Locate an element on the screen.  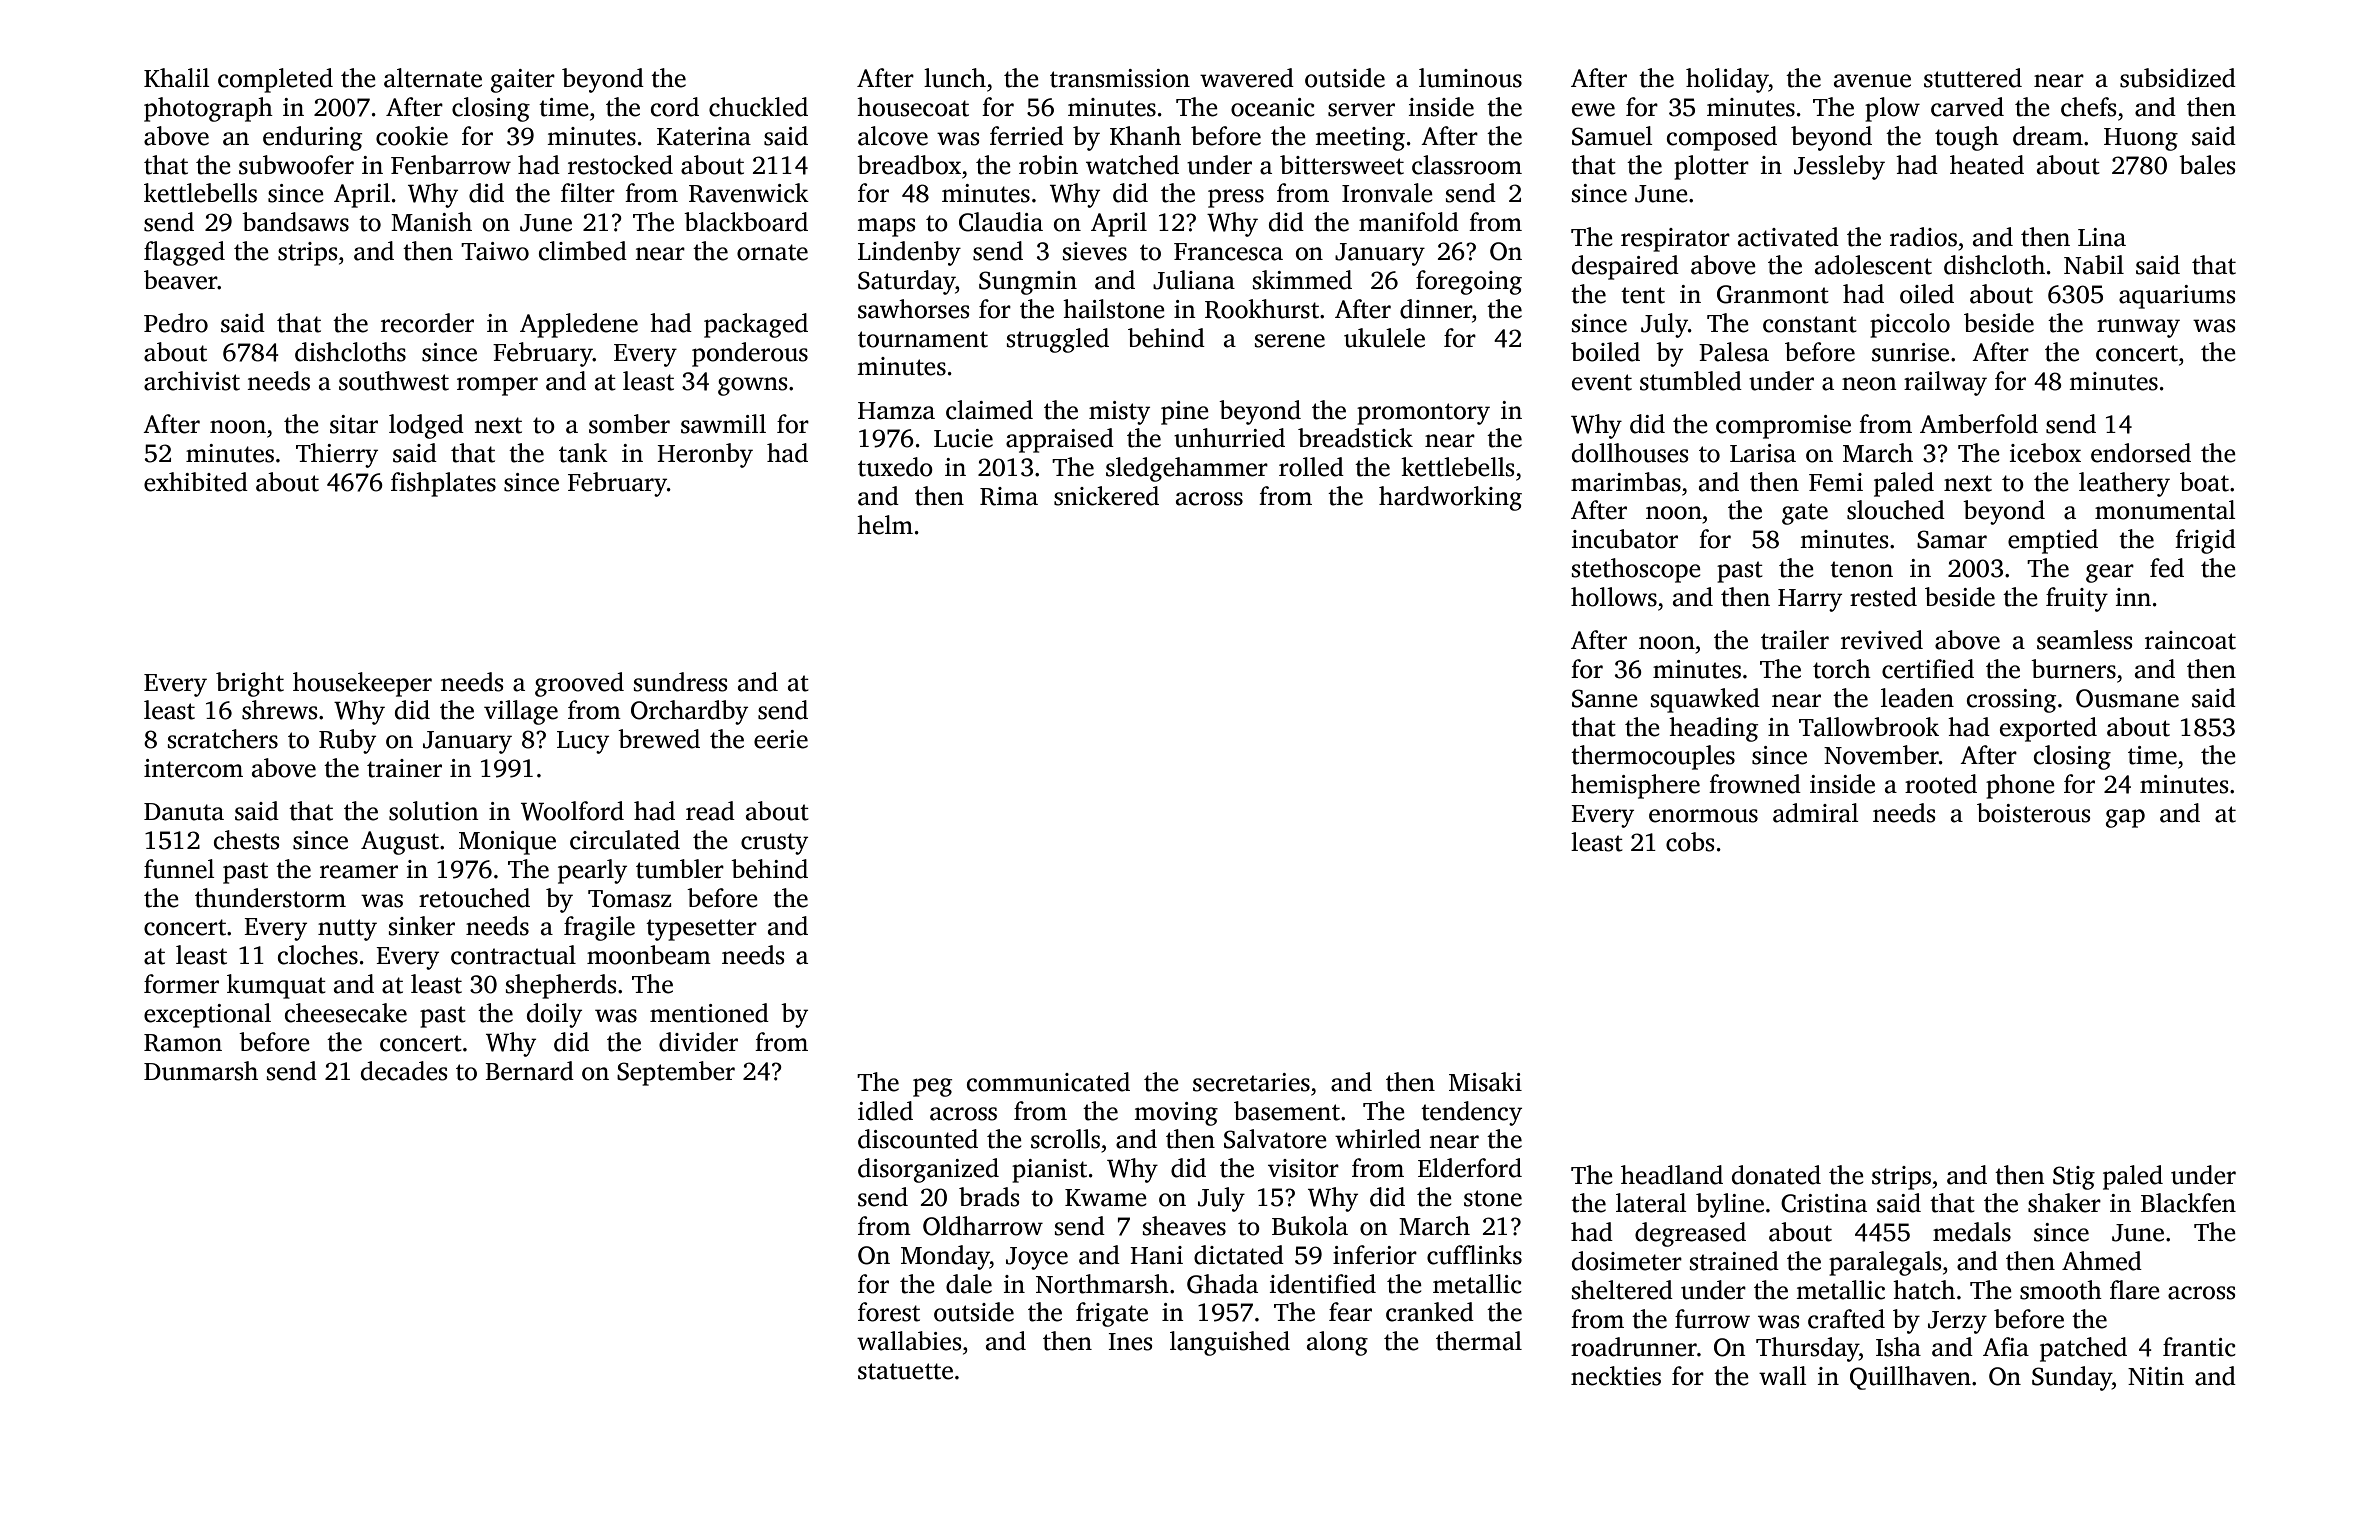
Misaki is located at coordinates (1485, 1082).
